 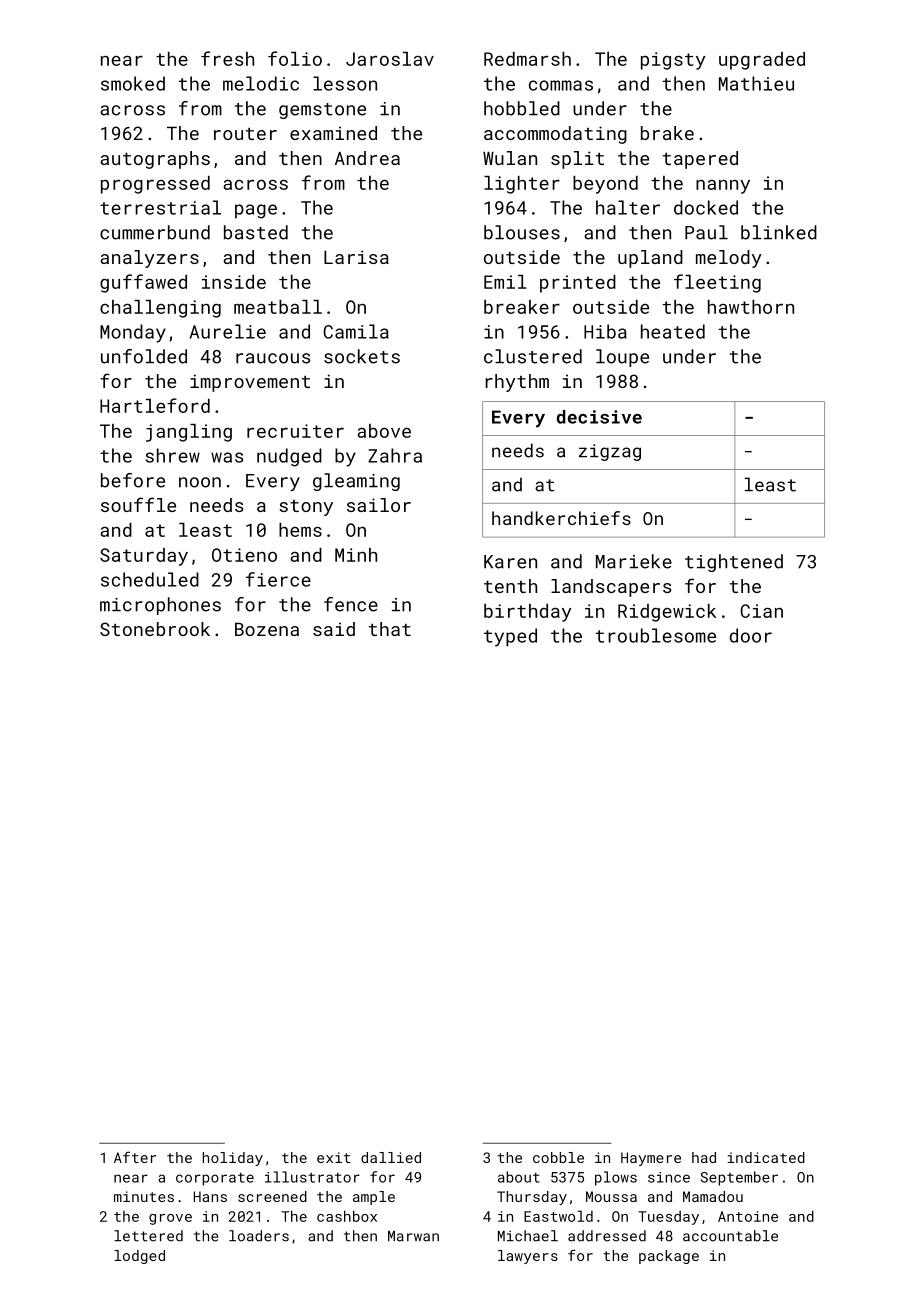 I want to click on fierce, so click(x=278, y=579).
